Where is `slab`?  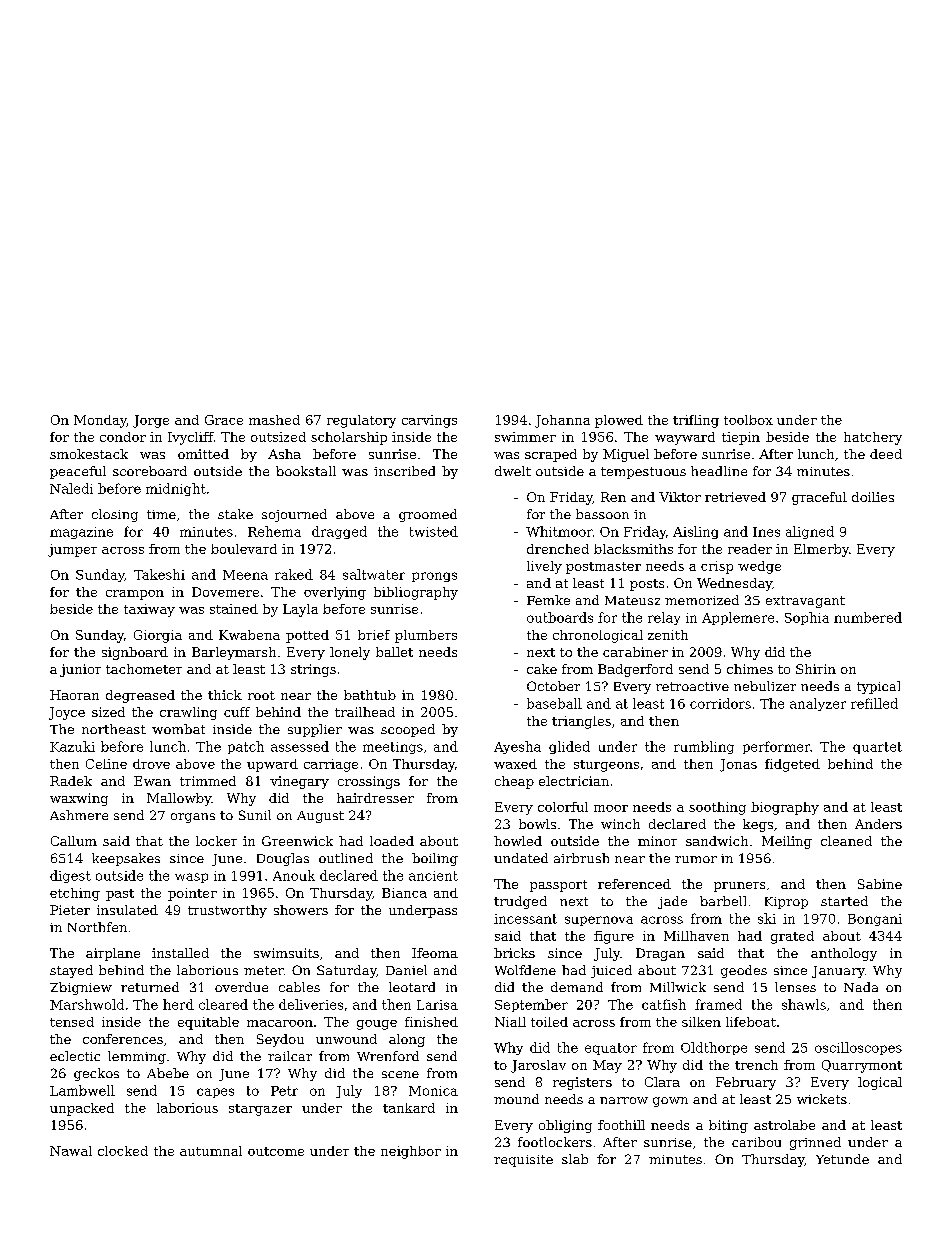
slab is located at coordinates (575, 1159).
